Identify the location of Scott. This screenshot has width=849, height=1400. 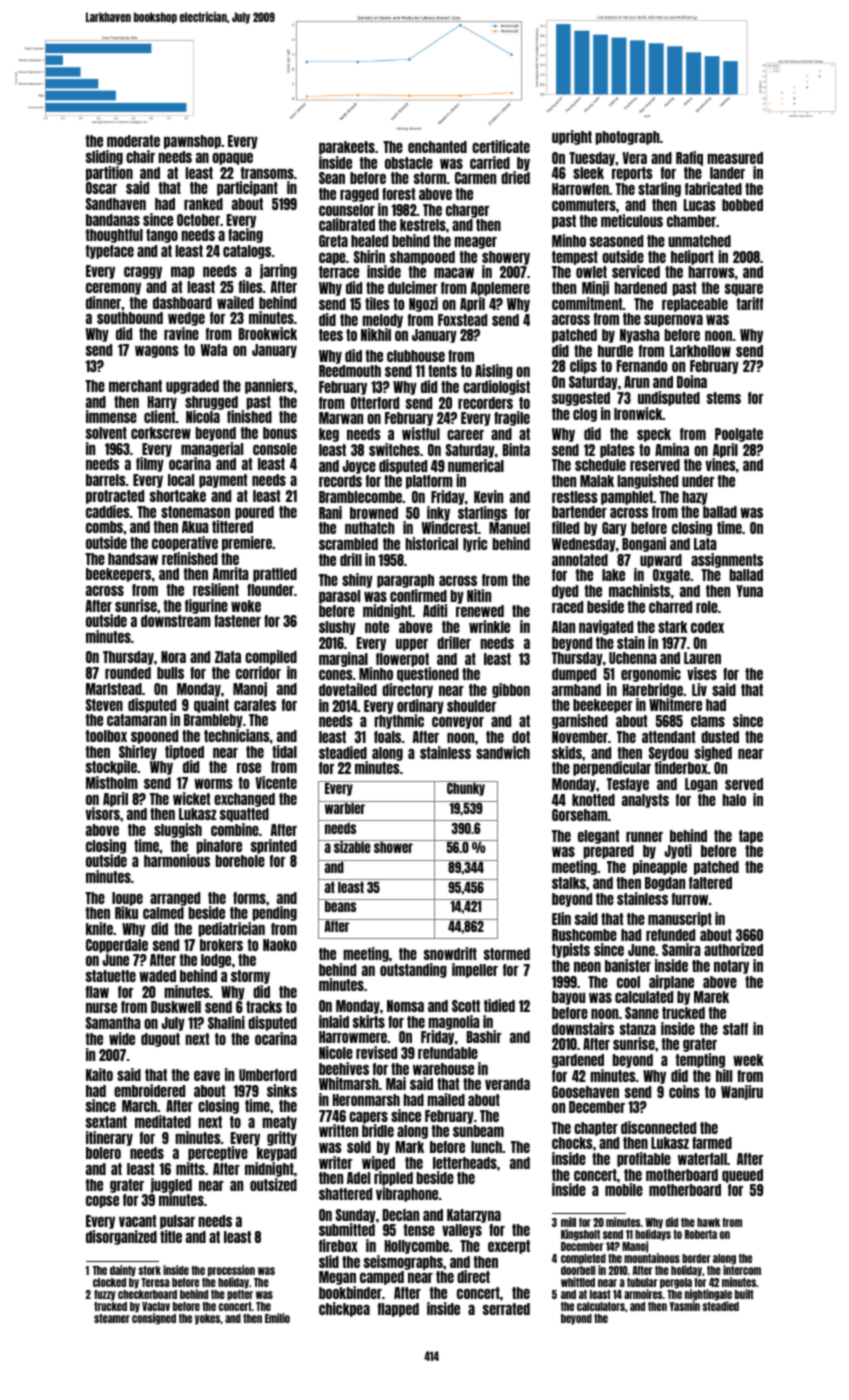
(466, 1006).
